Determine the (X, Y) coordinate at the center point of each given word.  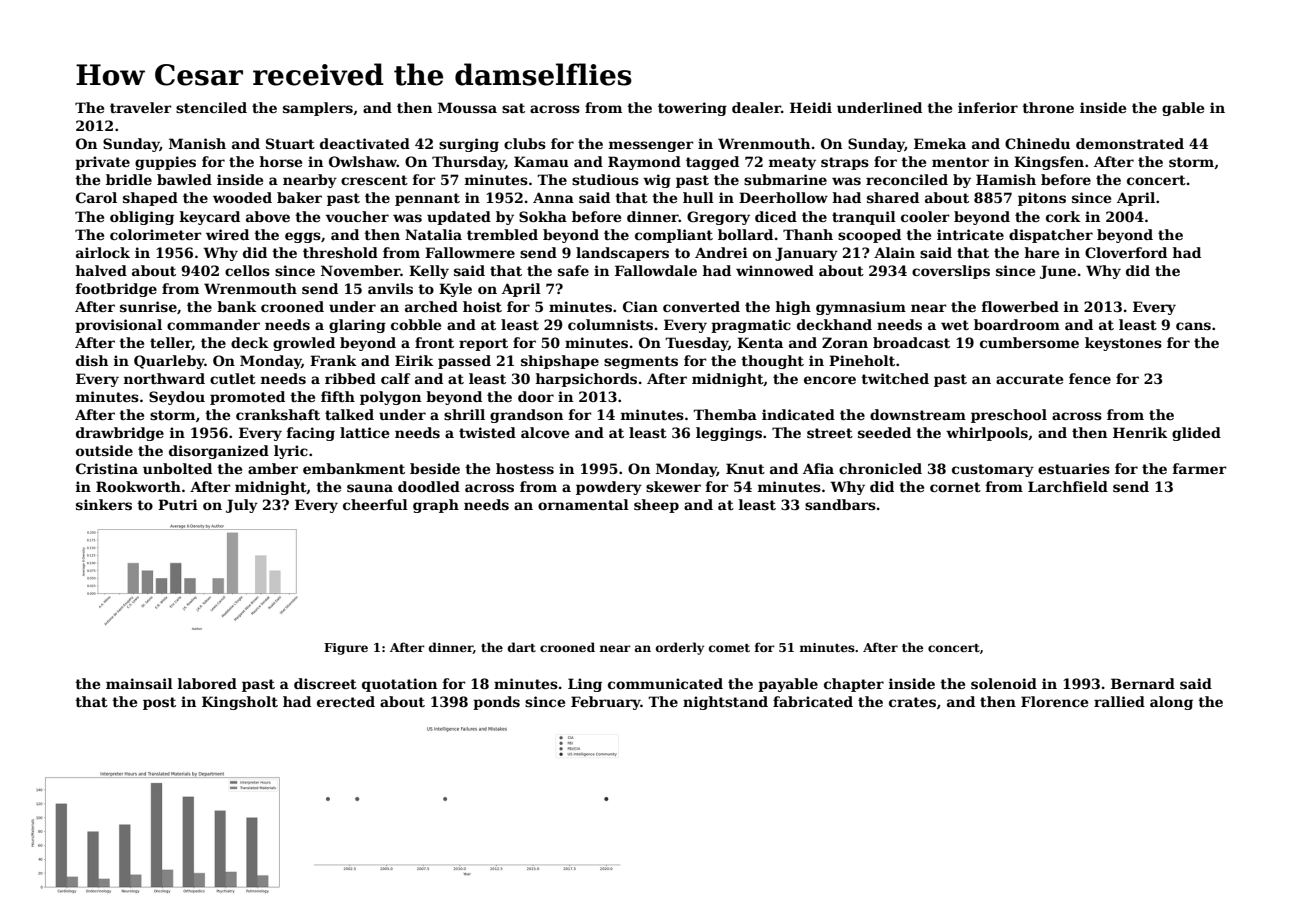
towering (692, 109)
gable (1183, 109)
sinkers (104, 504)
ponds (496, 703)
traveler (141, 107)
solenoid (1004, 683)
